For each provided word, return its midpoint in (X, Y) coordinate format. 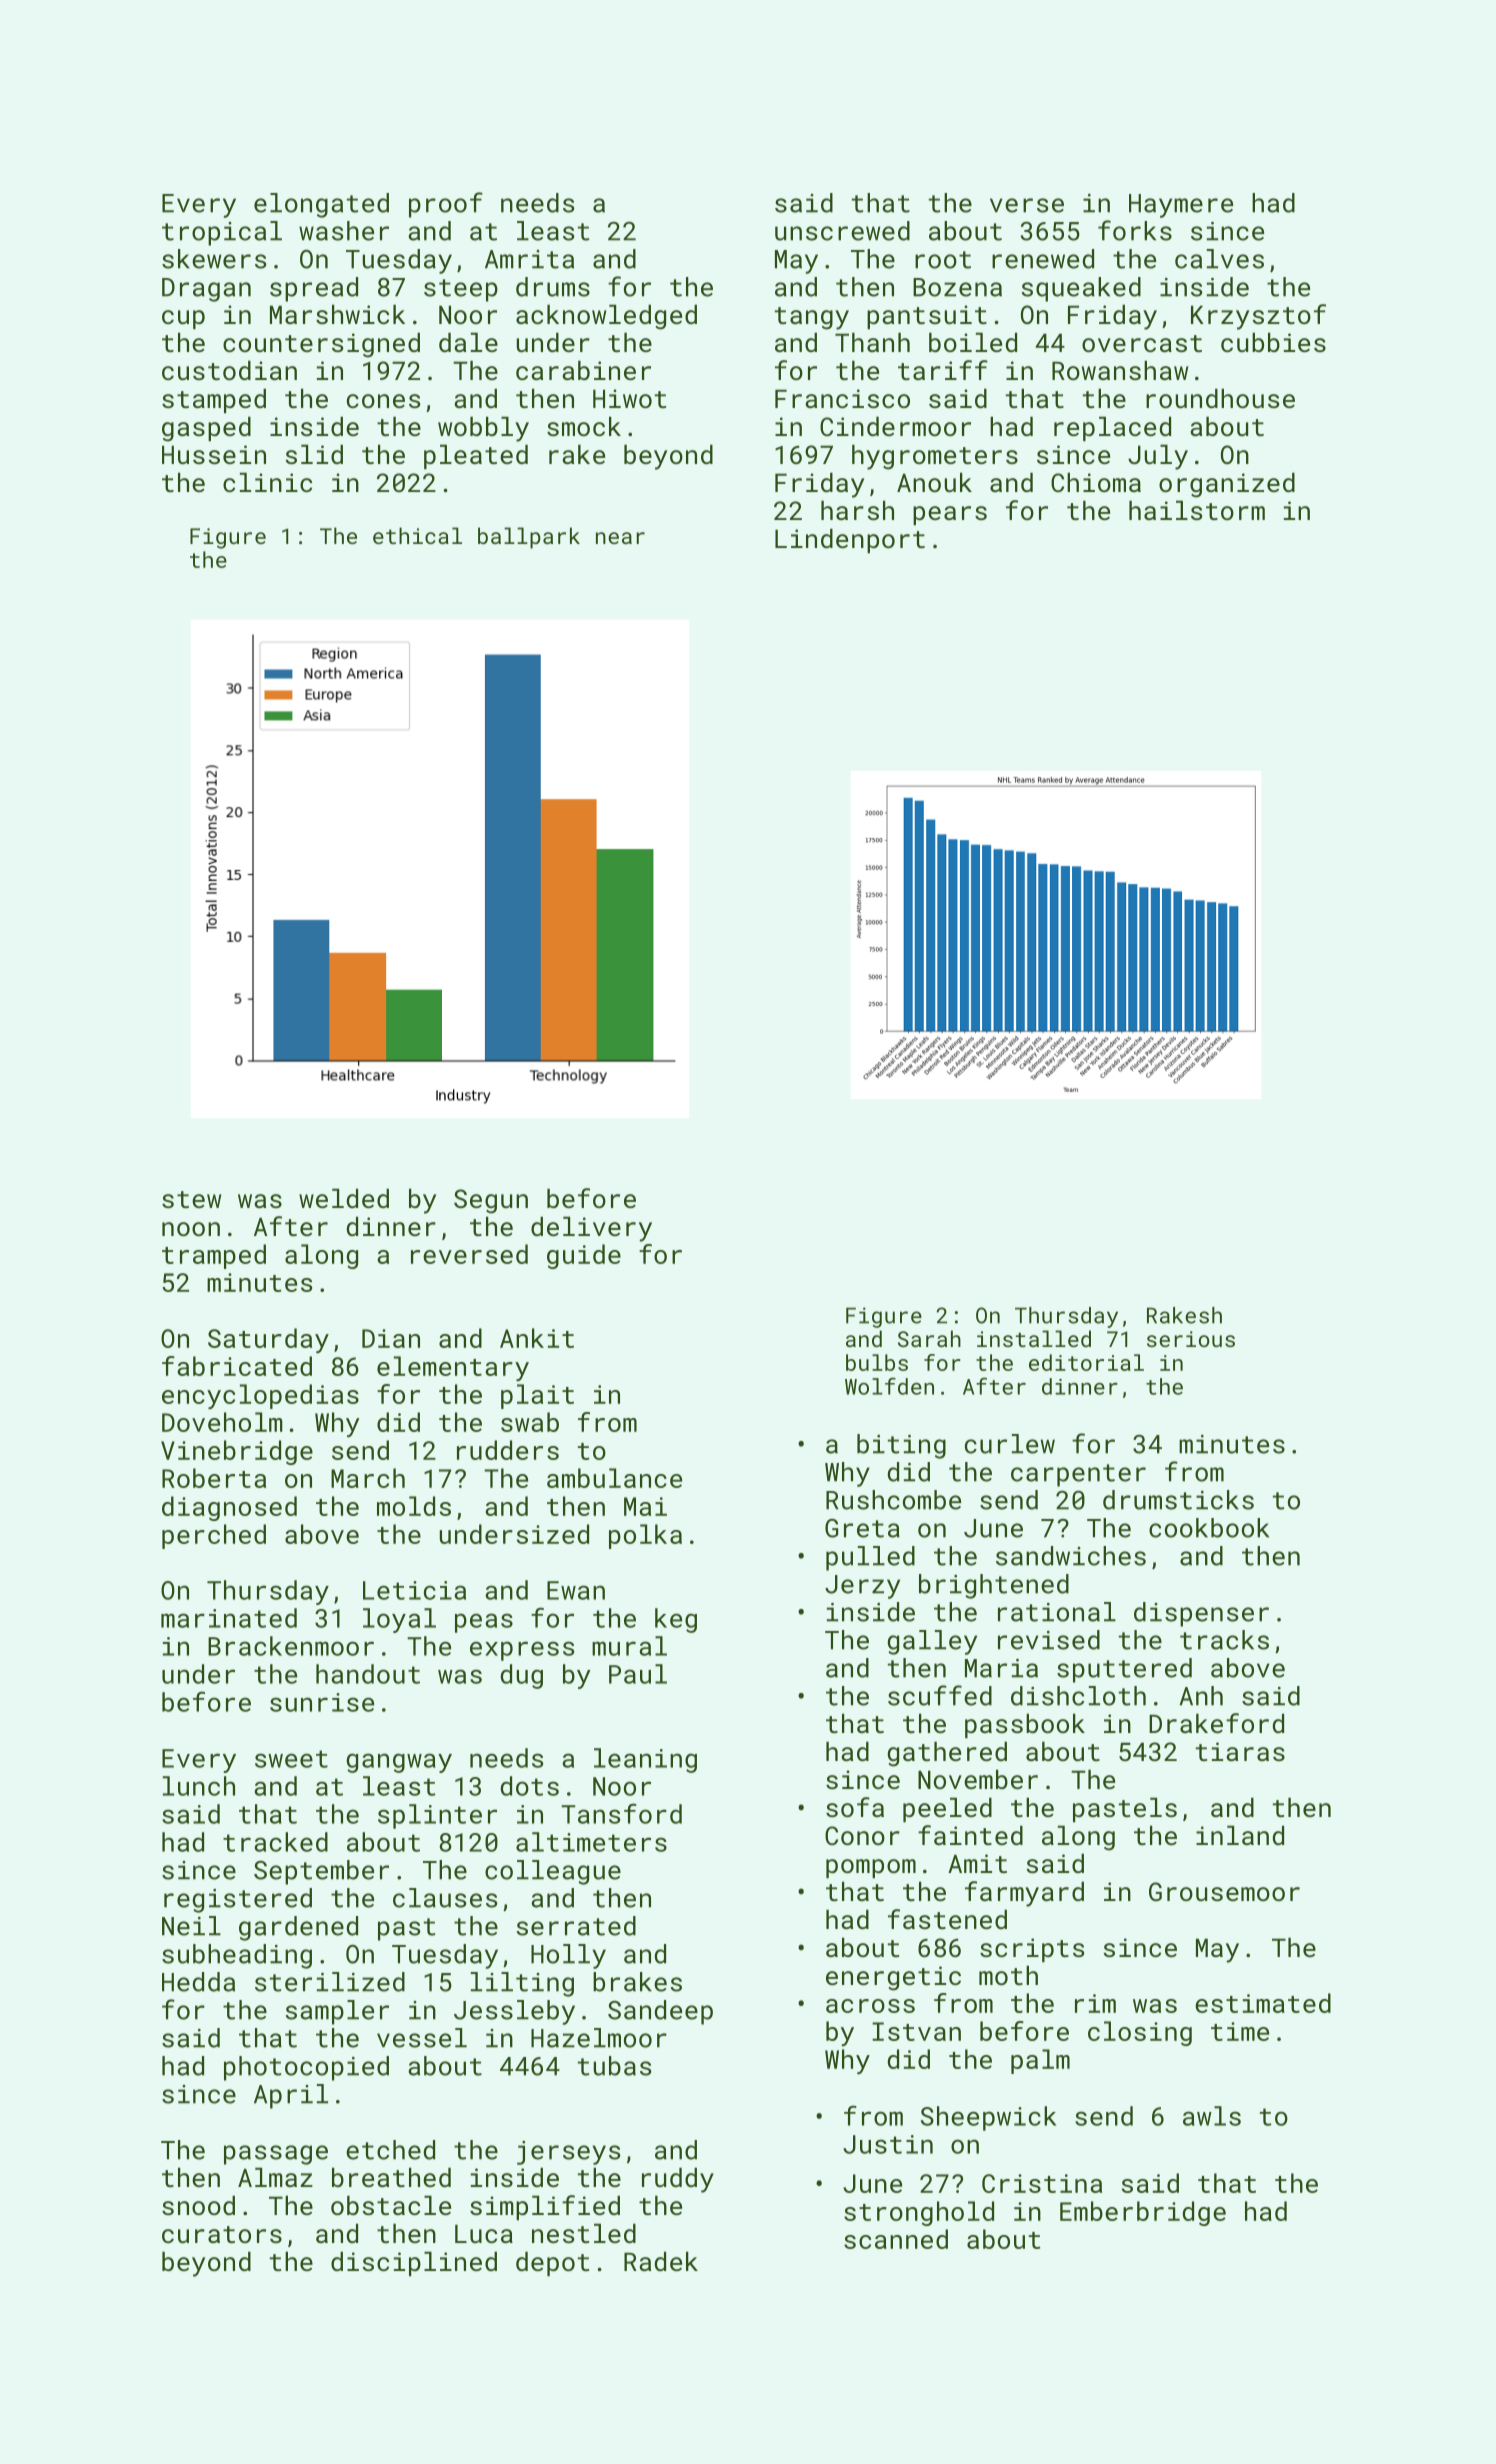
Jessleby (514, 2012)
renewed (1043, 259)
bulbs (877, 1362)
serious (1191, 1339)
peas (484, 1623)
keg (676, 1620)
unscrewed (842, 231)
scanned (896, 2239)
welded (344, 1198)
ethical (417, 535)
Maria (1001, 1668)
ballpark (529, 538)
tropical (222, 233)
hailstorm (1197, 510)
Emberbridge (1143, 2213)
